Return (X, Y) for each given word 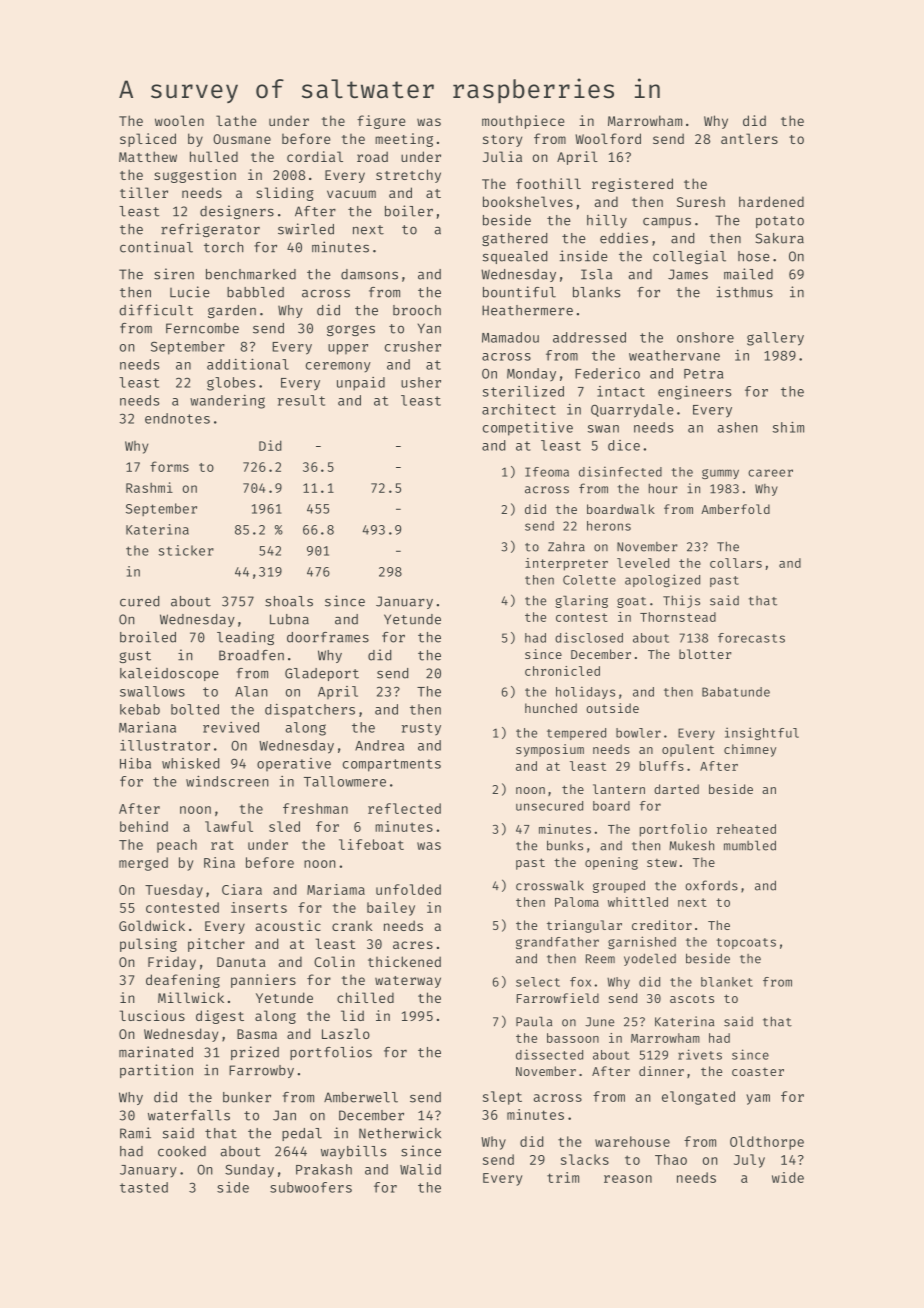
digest (220, 1017)
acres (413, 945)
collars (736, 563)
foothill (548, 183)
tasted (144, 1187)
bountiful (519, 292)
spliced (148, 140)
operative (294, 765)
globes (231, 384)
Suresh (701, 201)
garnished (642, 942)
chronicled (562, 671)
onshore (705, 337)
